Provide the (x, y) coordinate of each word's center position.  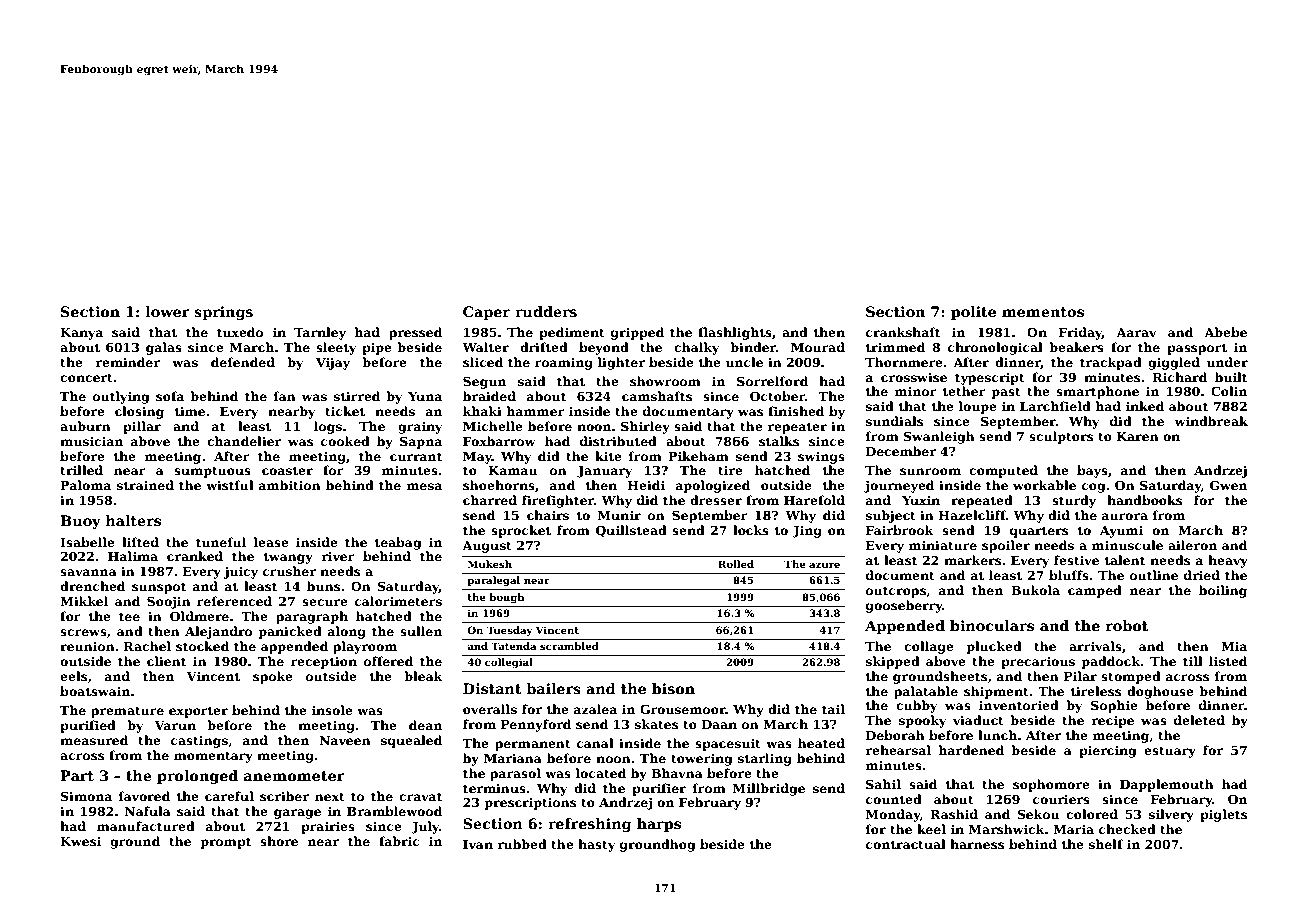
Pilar (1080, 676)
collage (929, 647)
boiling (1223, 591)
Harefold (814, 500)
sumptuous (212, 472)
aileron (1192, 545)
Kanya (81, 334)
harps (659, 825)
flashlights (735, 333)
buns (323, 586)
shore (279, 841)
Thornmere (904, 362)
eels (73, 676)
